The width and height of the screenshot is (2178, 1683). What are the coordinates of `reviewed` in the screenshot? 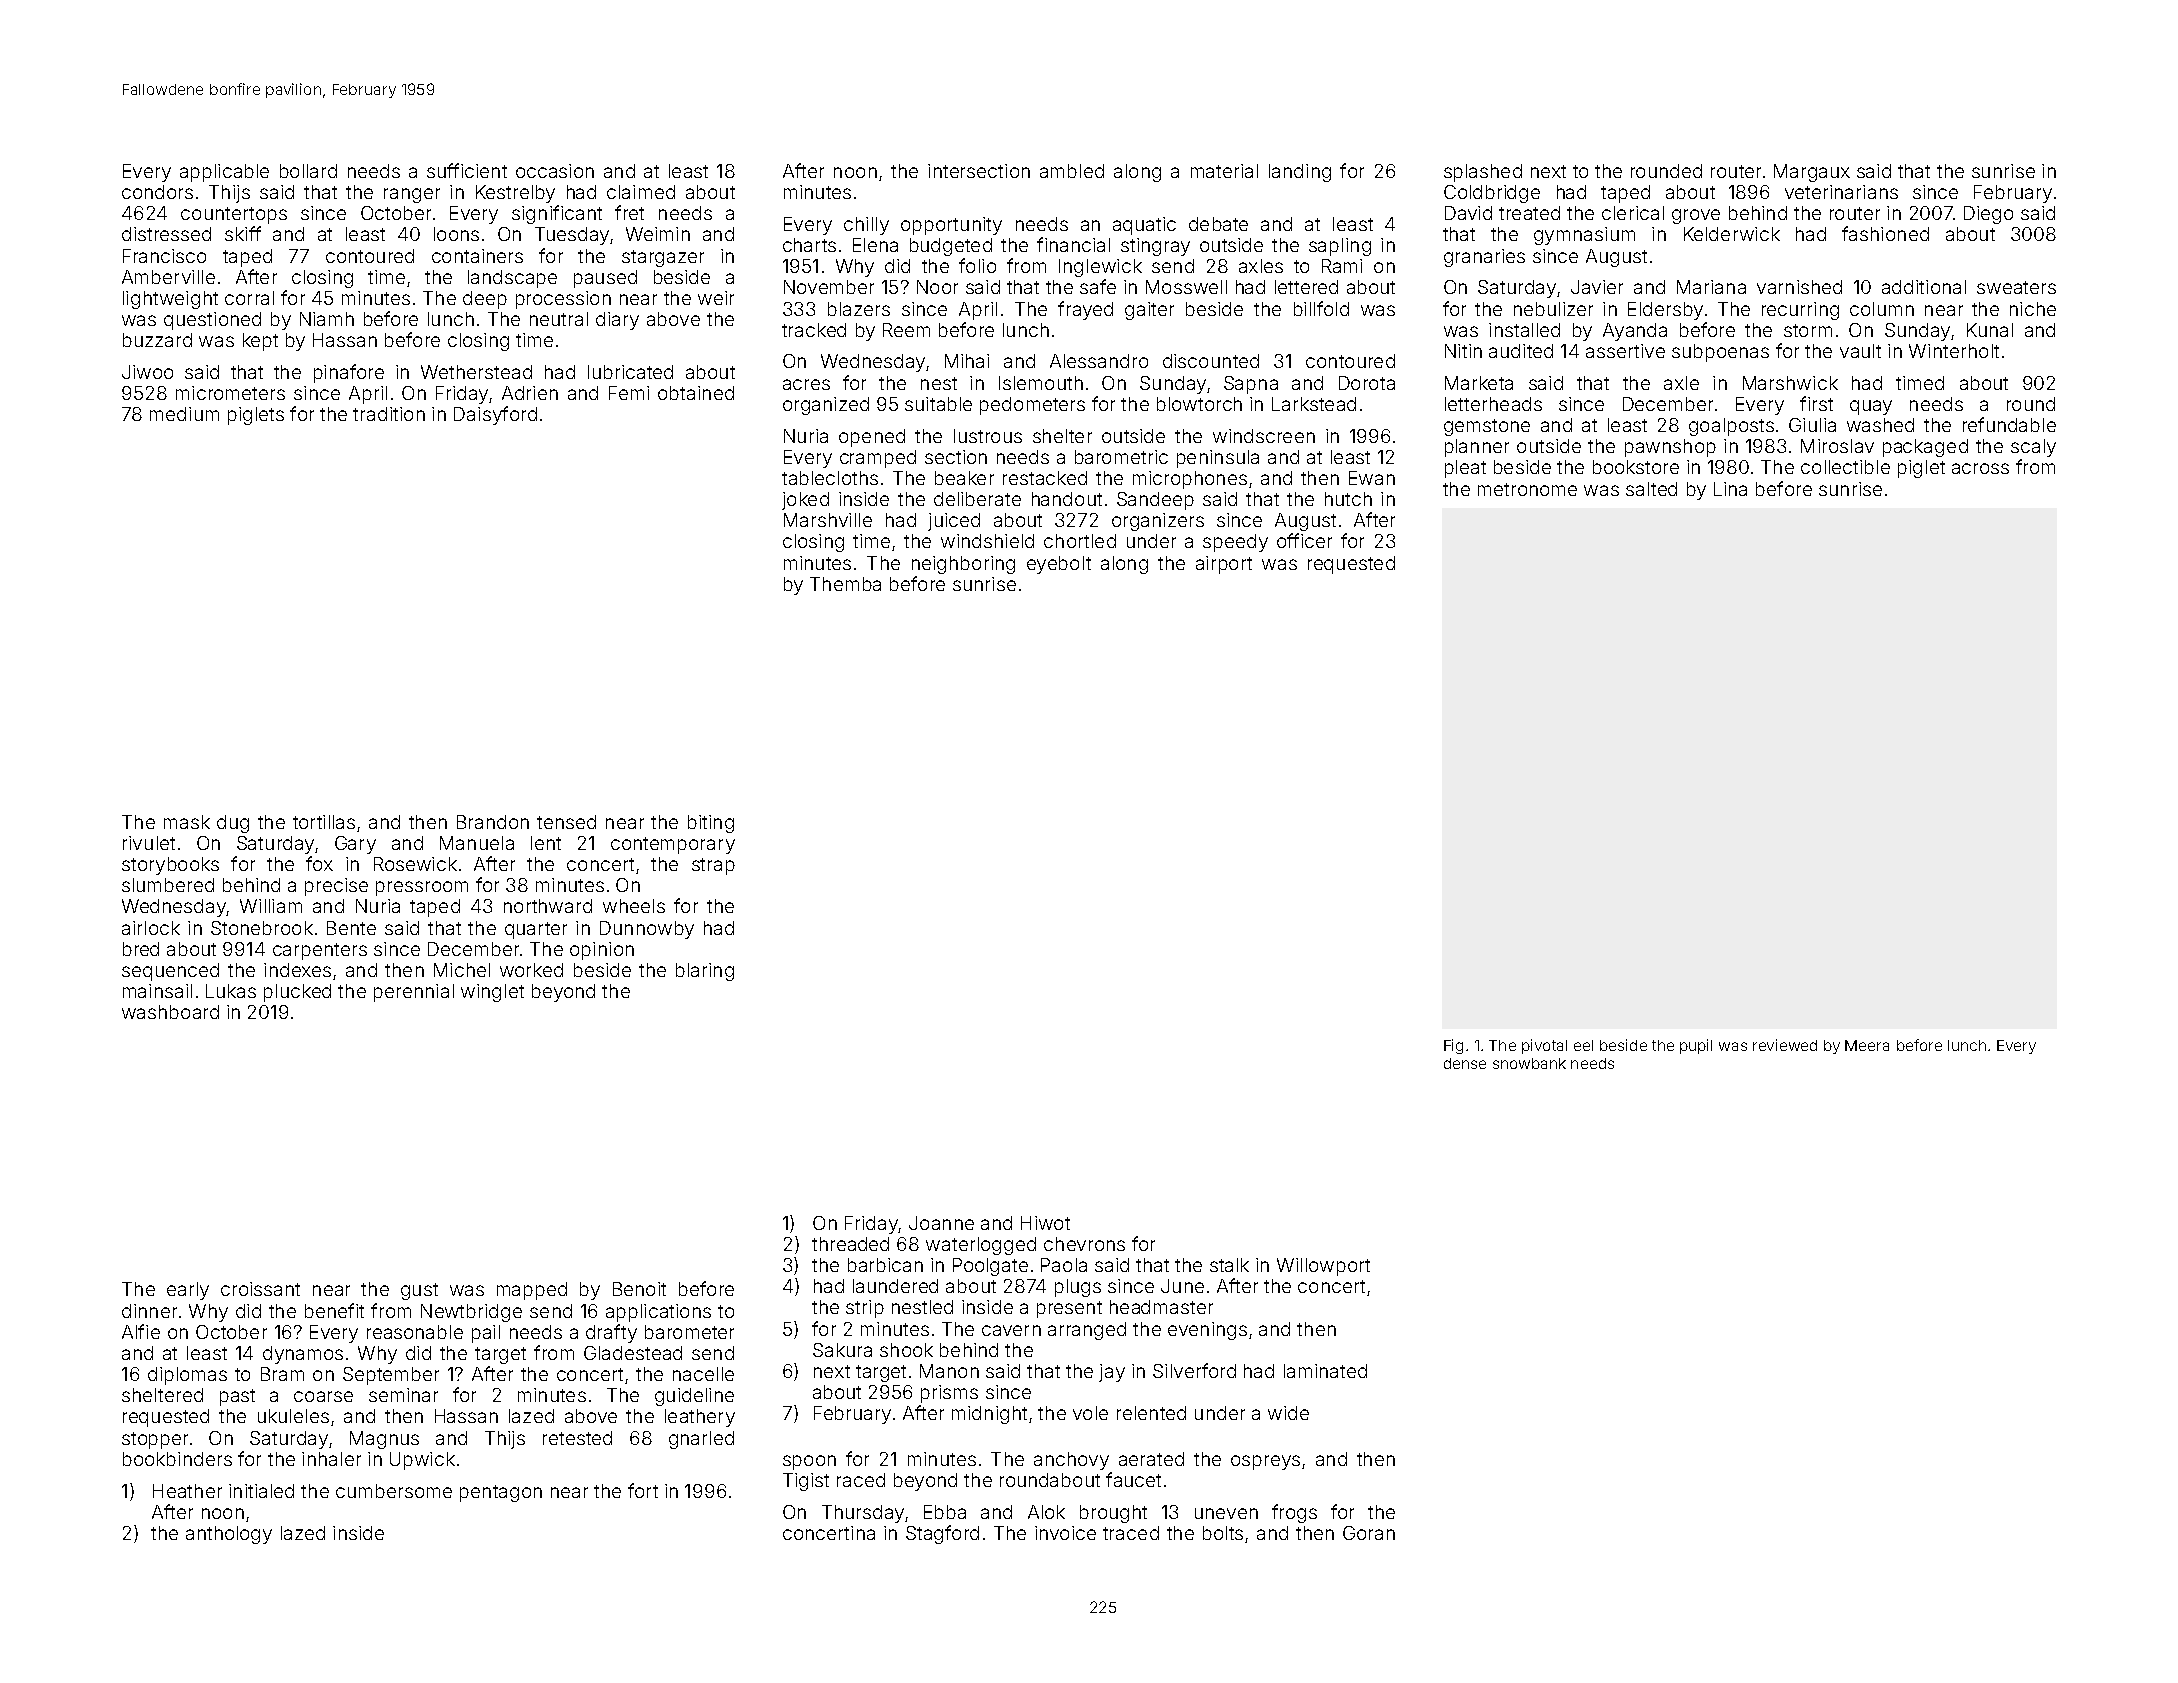 It's located at (1785, 1045).
